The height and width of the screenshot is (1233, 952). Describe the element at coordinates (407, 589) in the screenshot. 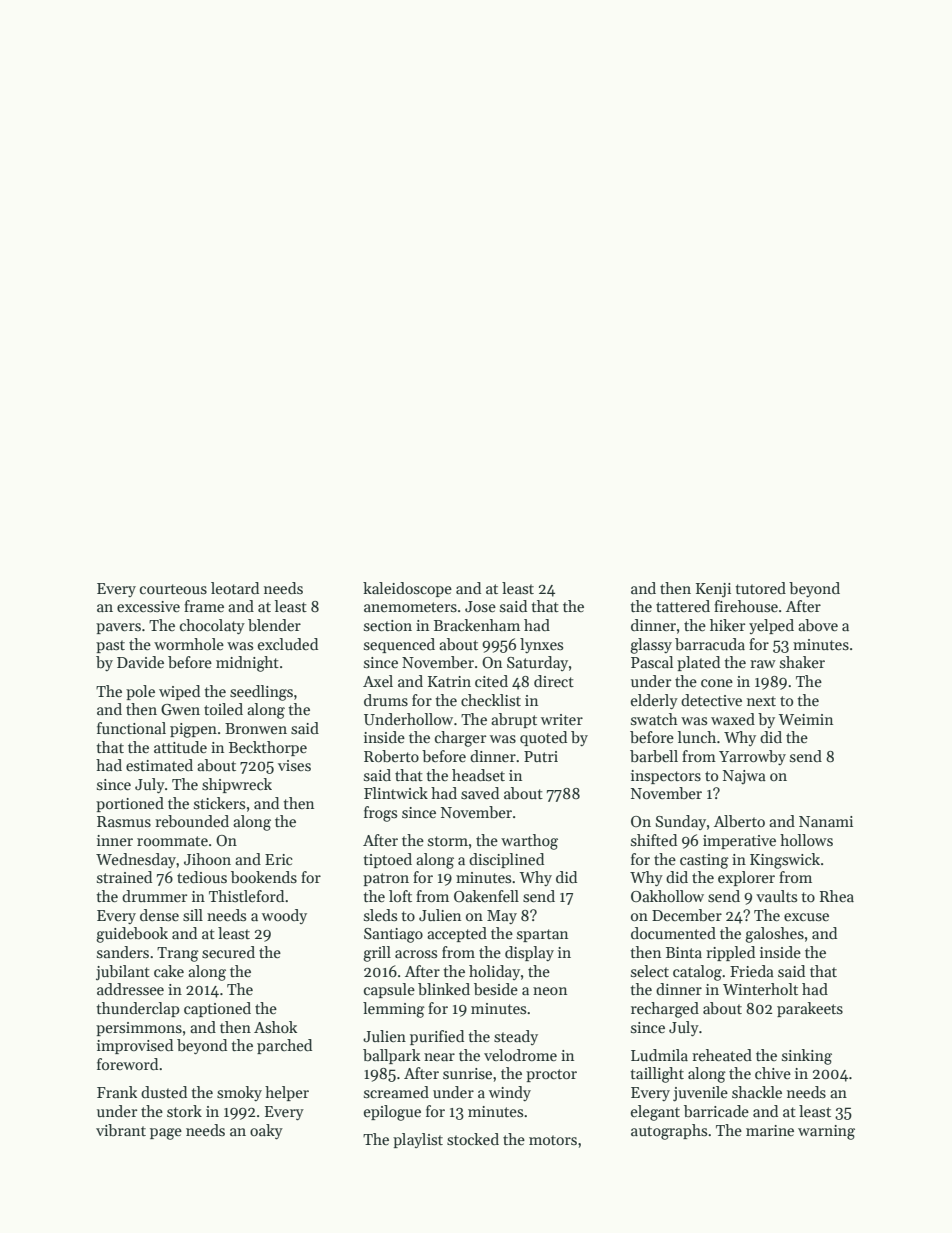

I see `kaleidoscope` at that location.
